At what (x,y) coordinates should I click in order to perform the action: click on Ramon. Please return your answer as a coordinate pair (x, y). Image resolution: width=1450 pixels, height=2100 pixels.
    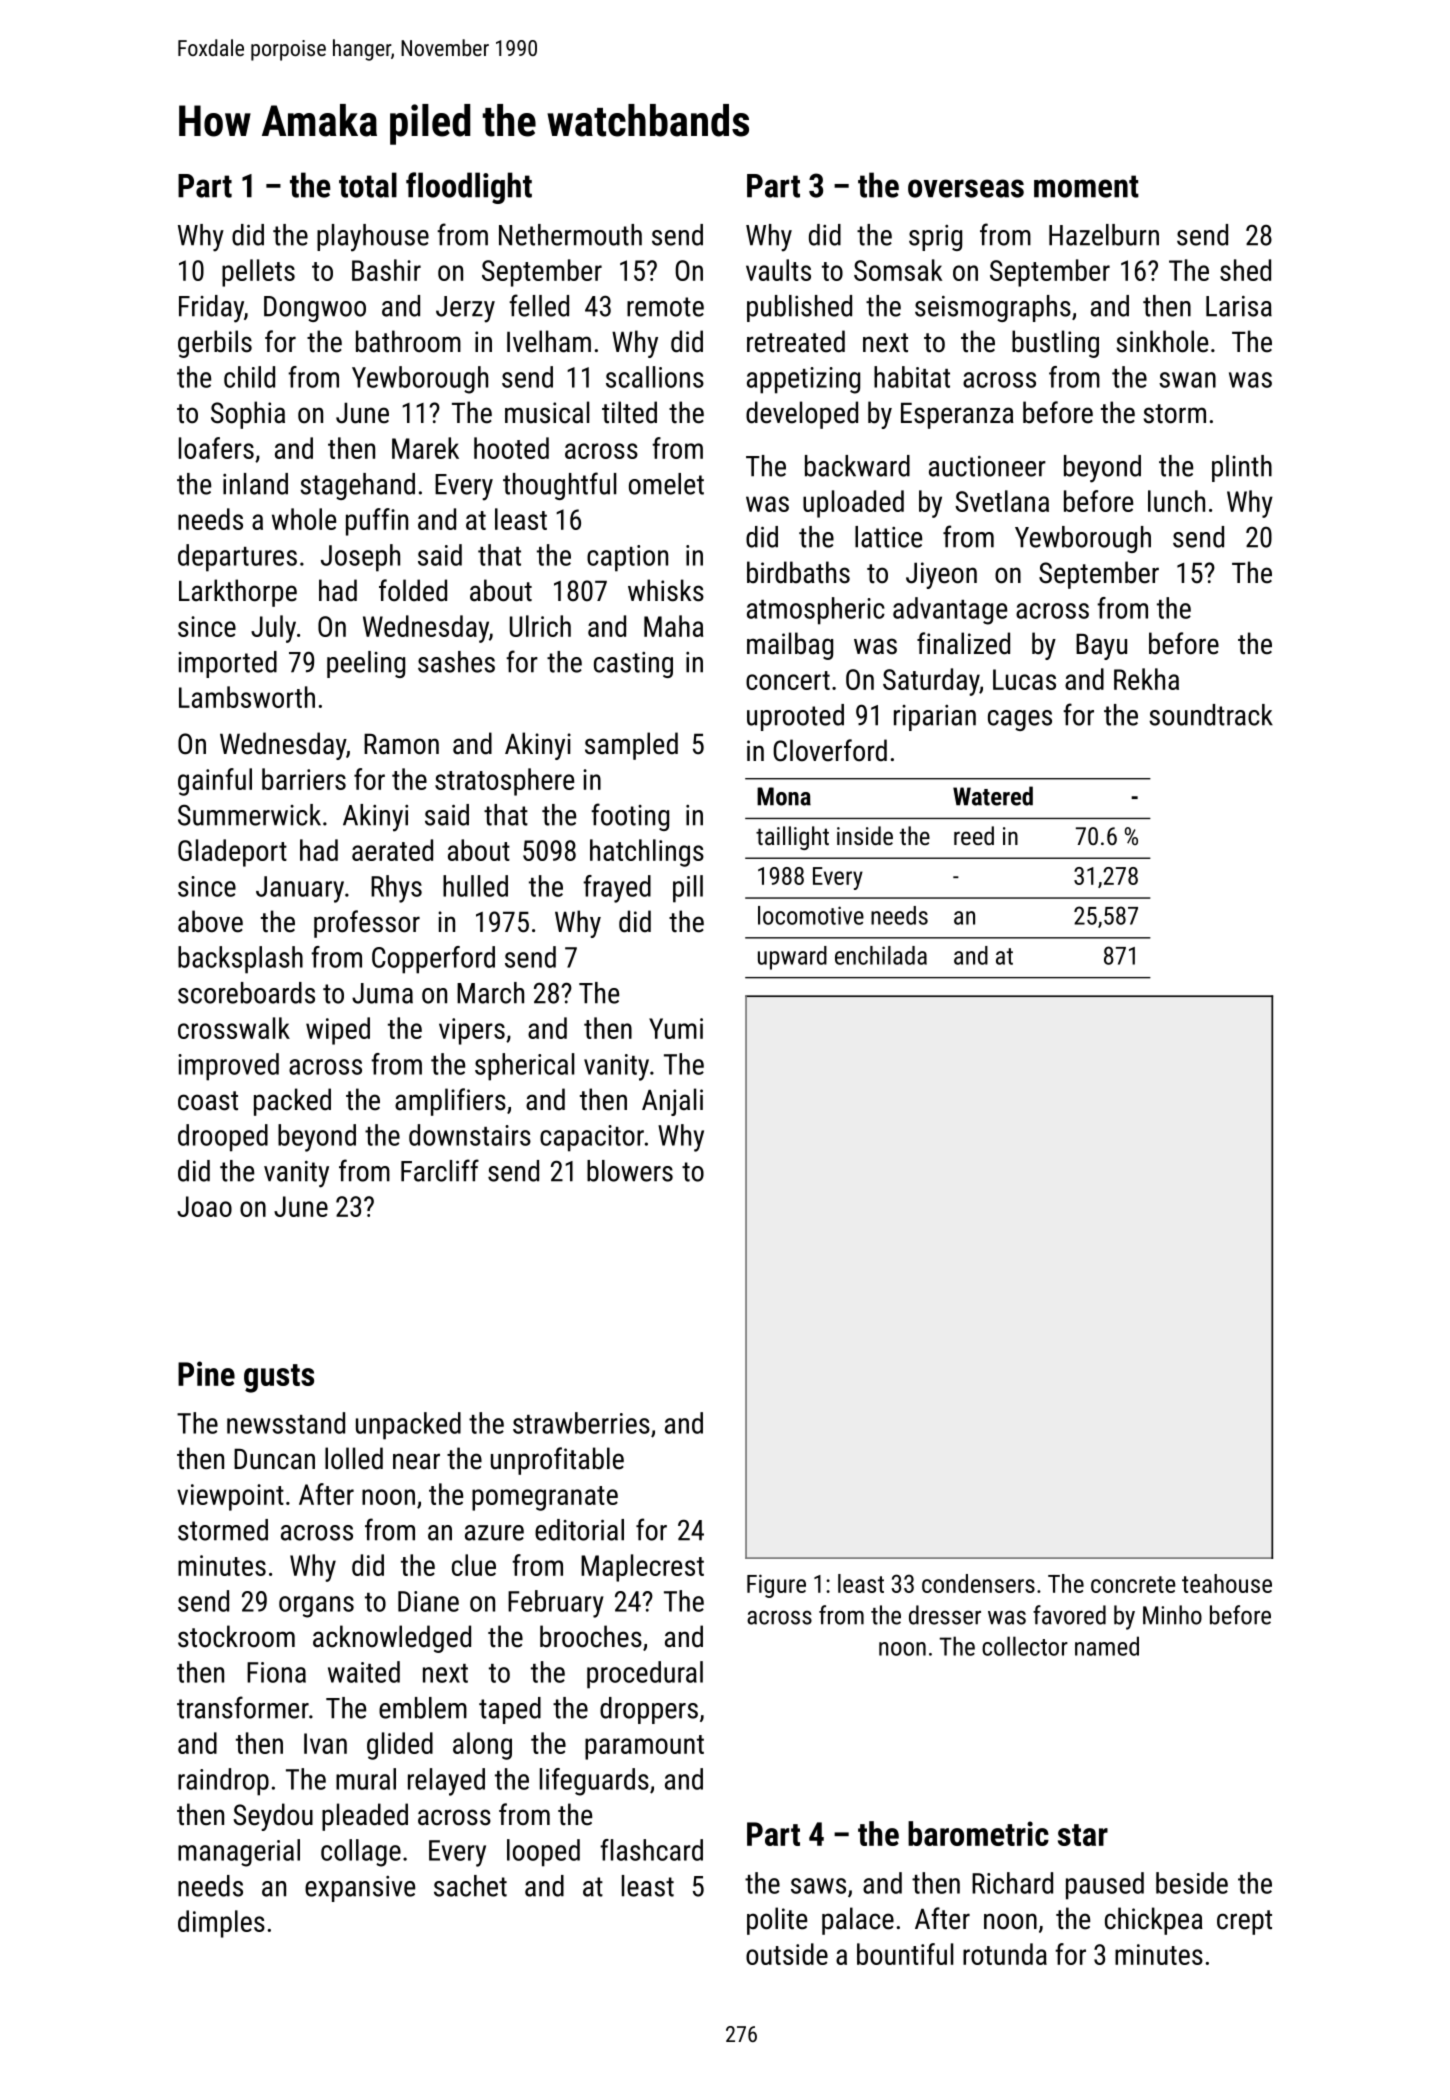
    Looking at the image, I should click on (401, 744).
